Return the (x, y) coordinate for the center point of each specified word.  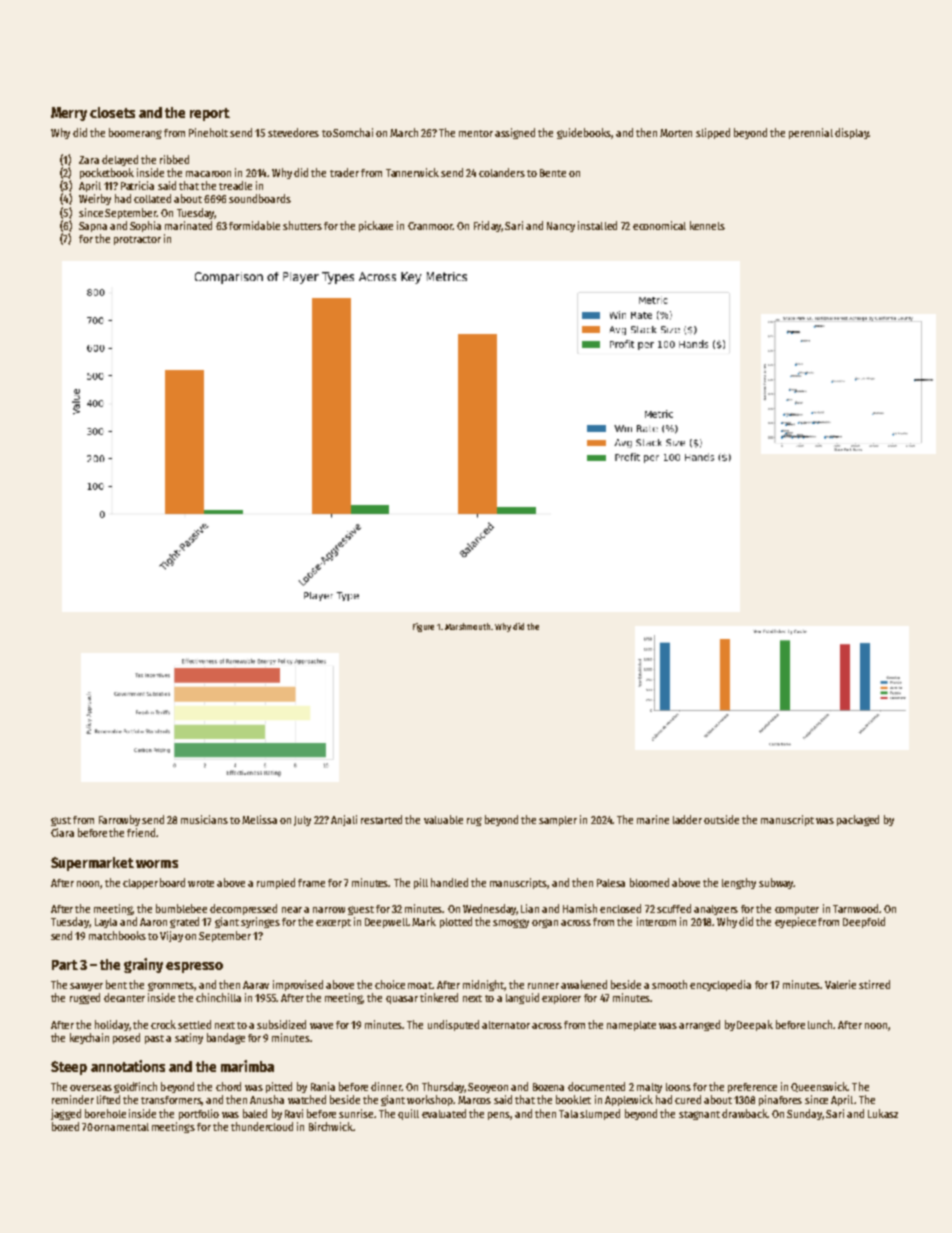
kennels (707, 225)
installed (597, 225)
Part (65, 965)
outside (721, 819)
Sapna (93, 227)
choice (390, 984)
